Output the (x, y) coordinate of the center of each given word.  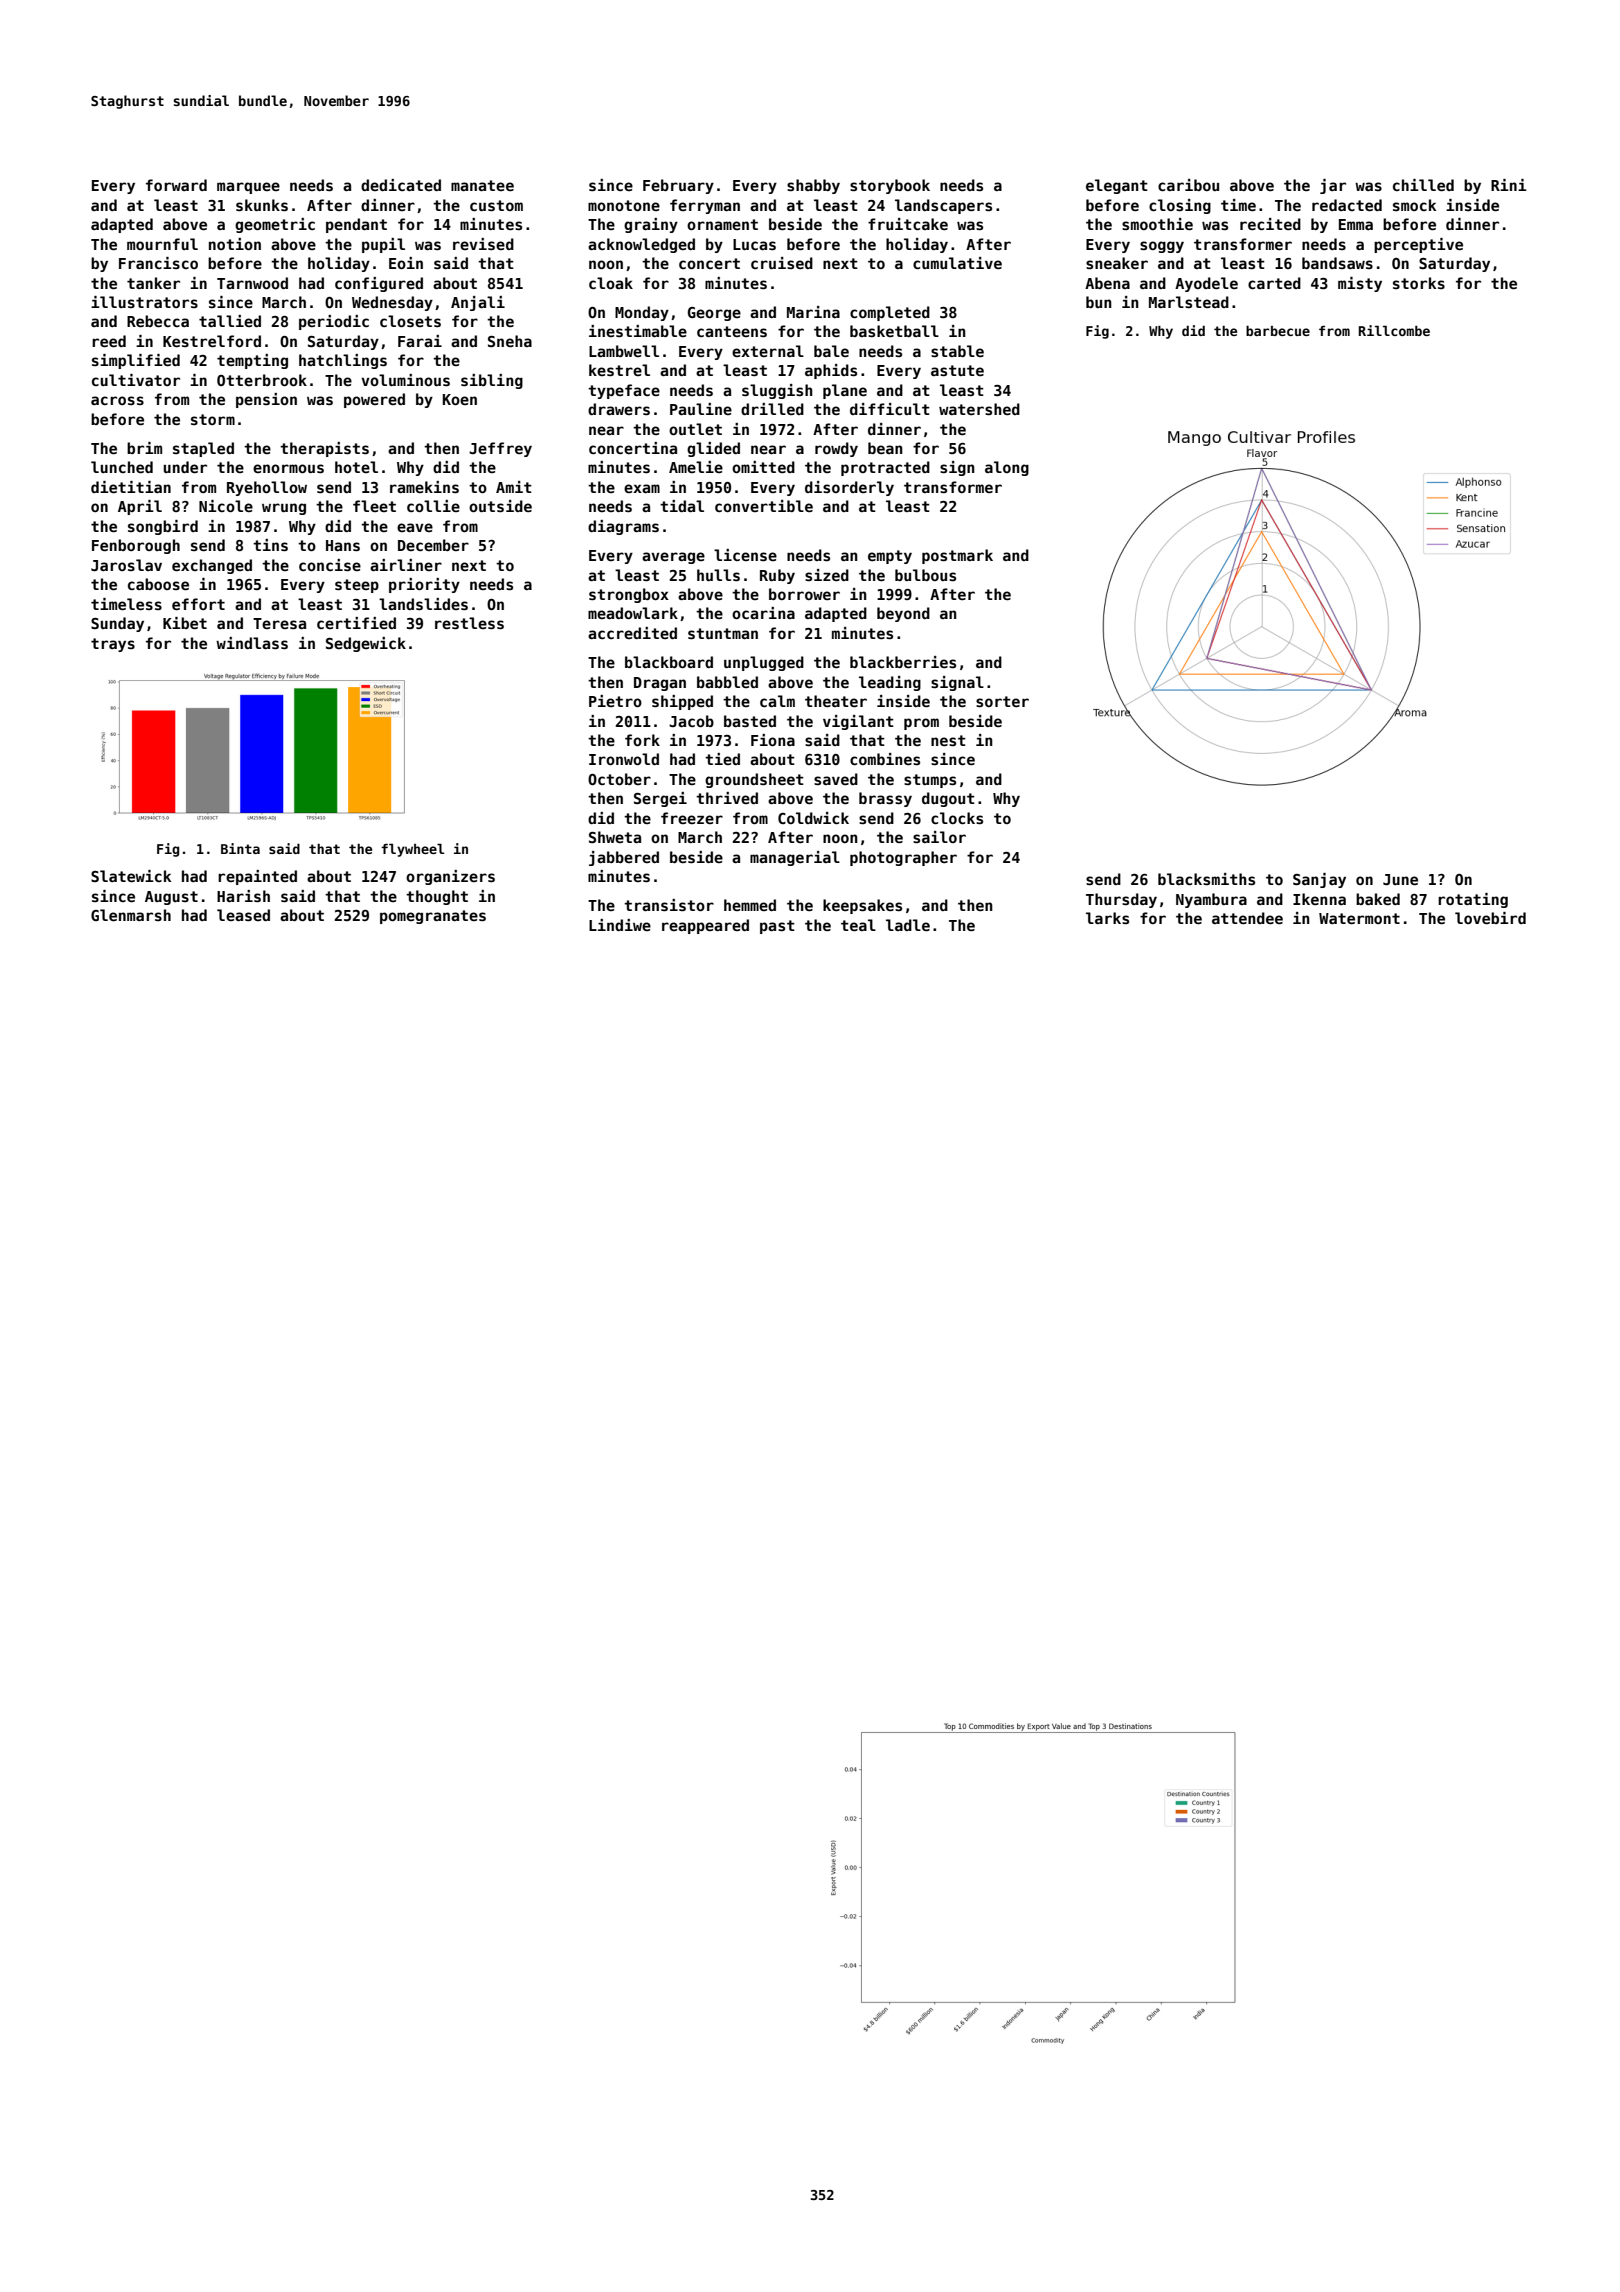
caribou (1188, 185)
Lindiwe (620, 925)
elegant (1117, 186)
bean (885, 448)
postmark (957, 556)
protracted (885, 468)
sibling (492, 381)
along (1007, 468)
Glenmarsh (131, 915)
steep (357, 586)
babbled (727, 682)
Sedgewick (366, 644)
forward (176, 185)
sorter (1002, 701)
